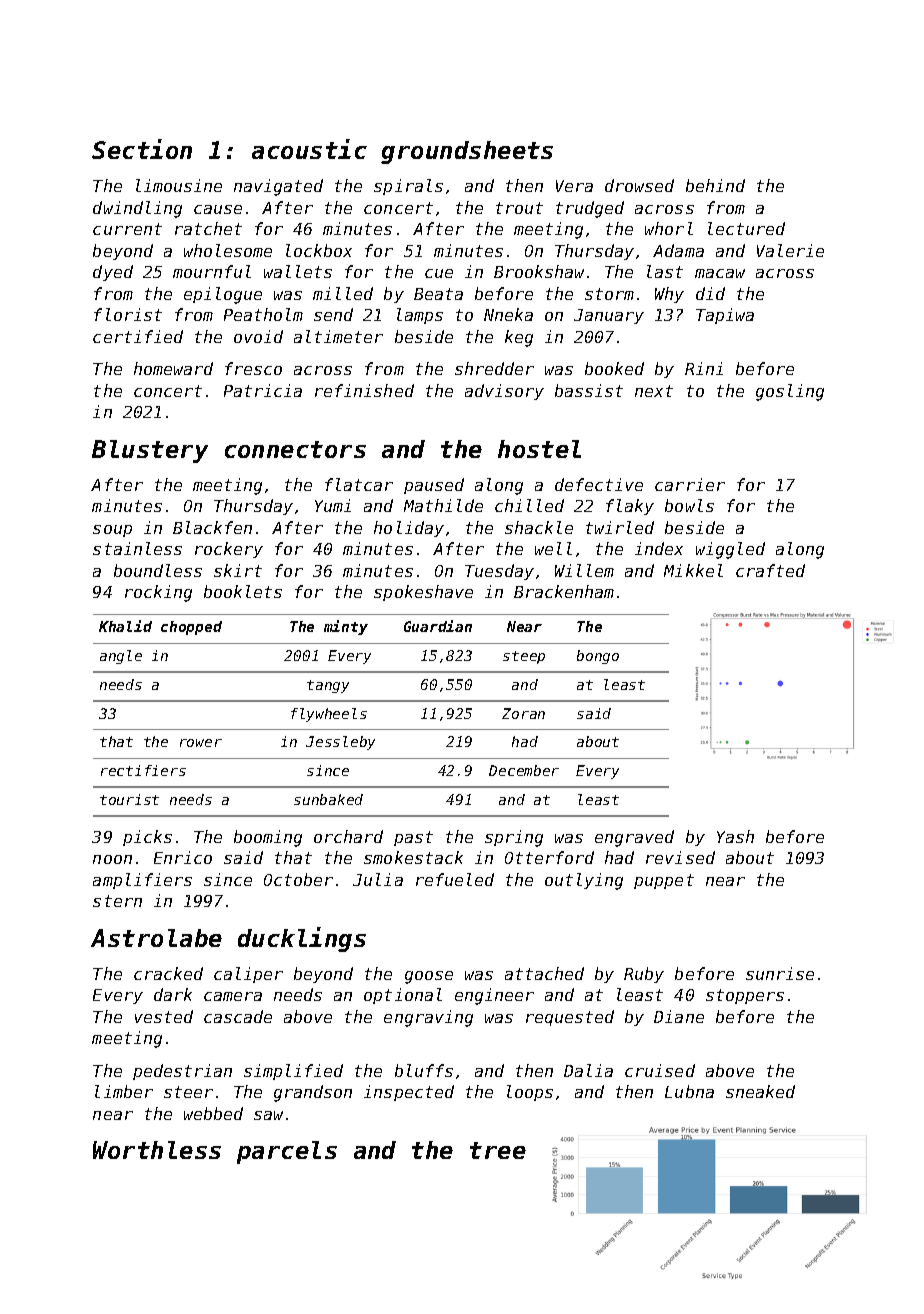 The image size is (924, 1314). I want to click on behind, so click(715, 185).
